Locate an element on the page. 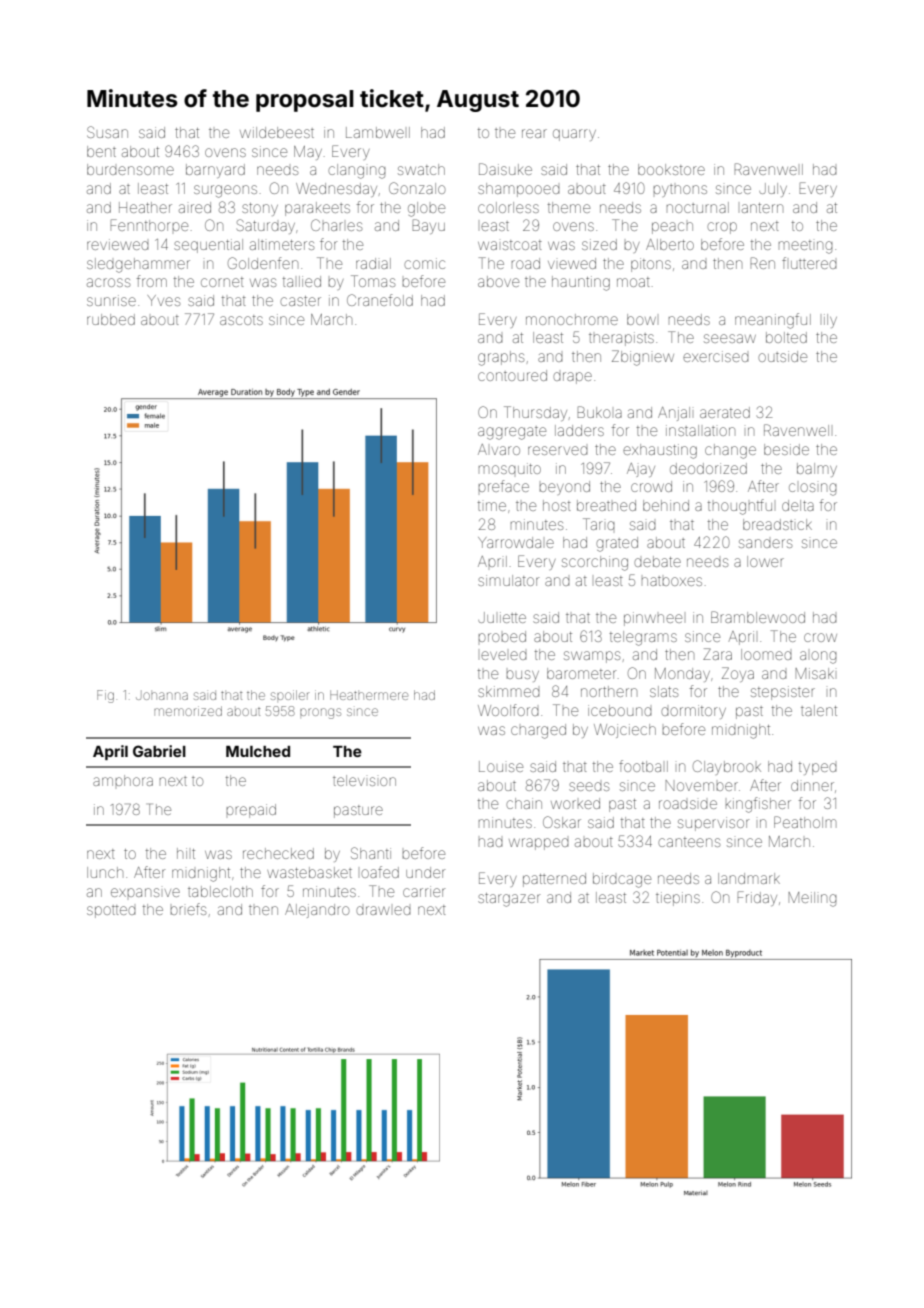  mosquito is located at coordinates (510, 468).
